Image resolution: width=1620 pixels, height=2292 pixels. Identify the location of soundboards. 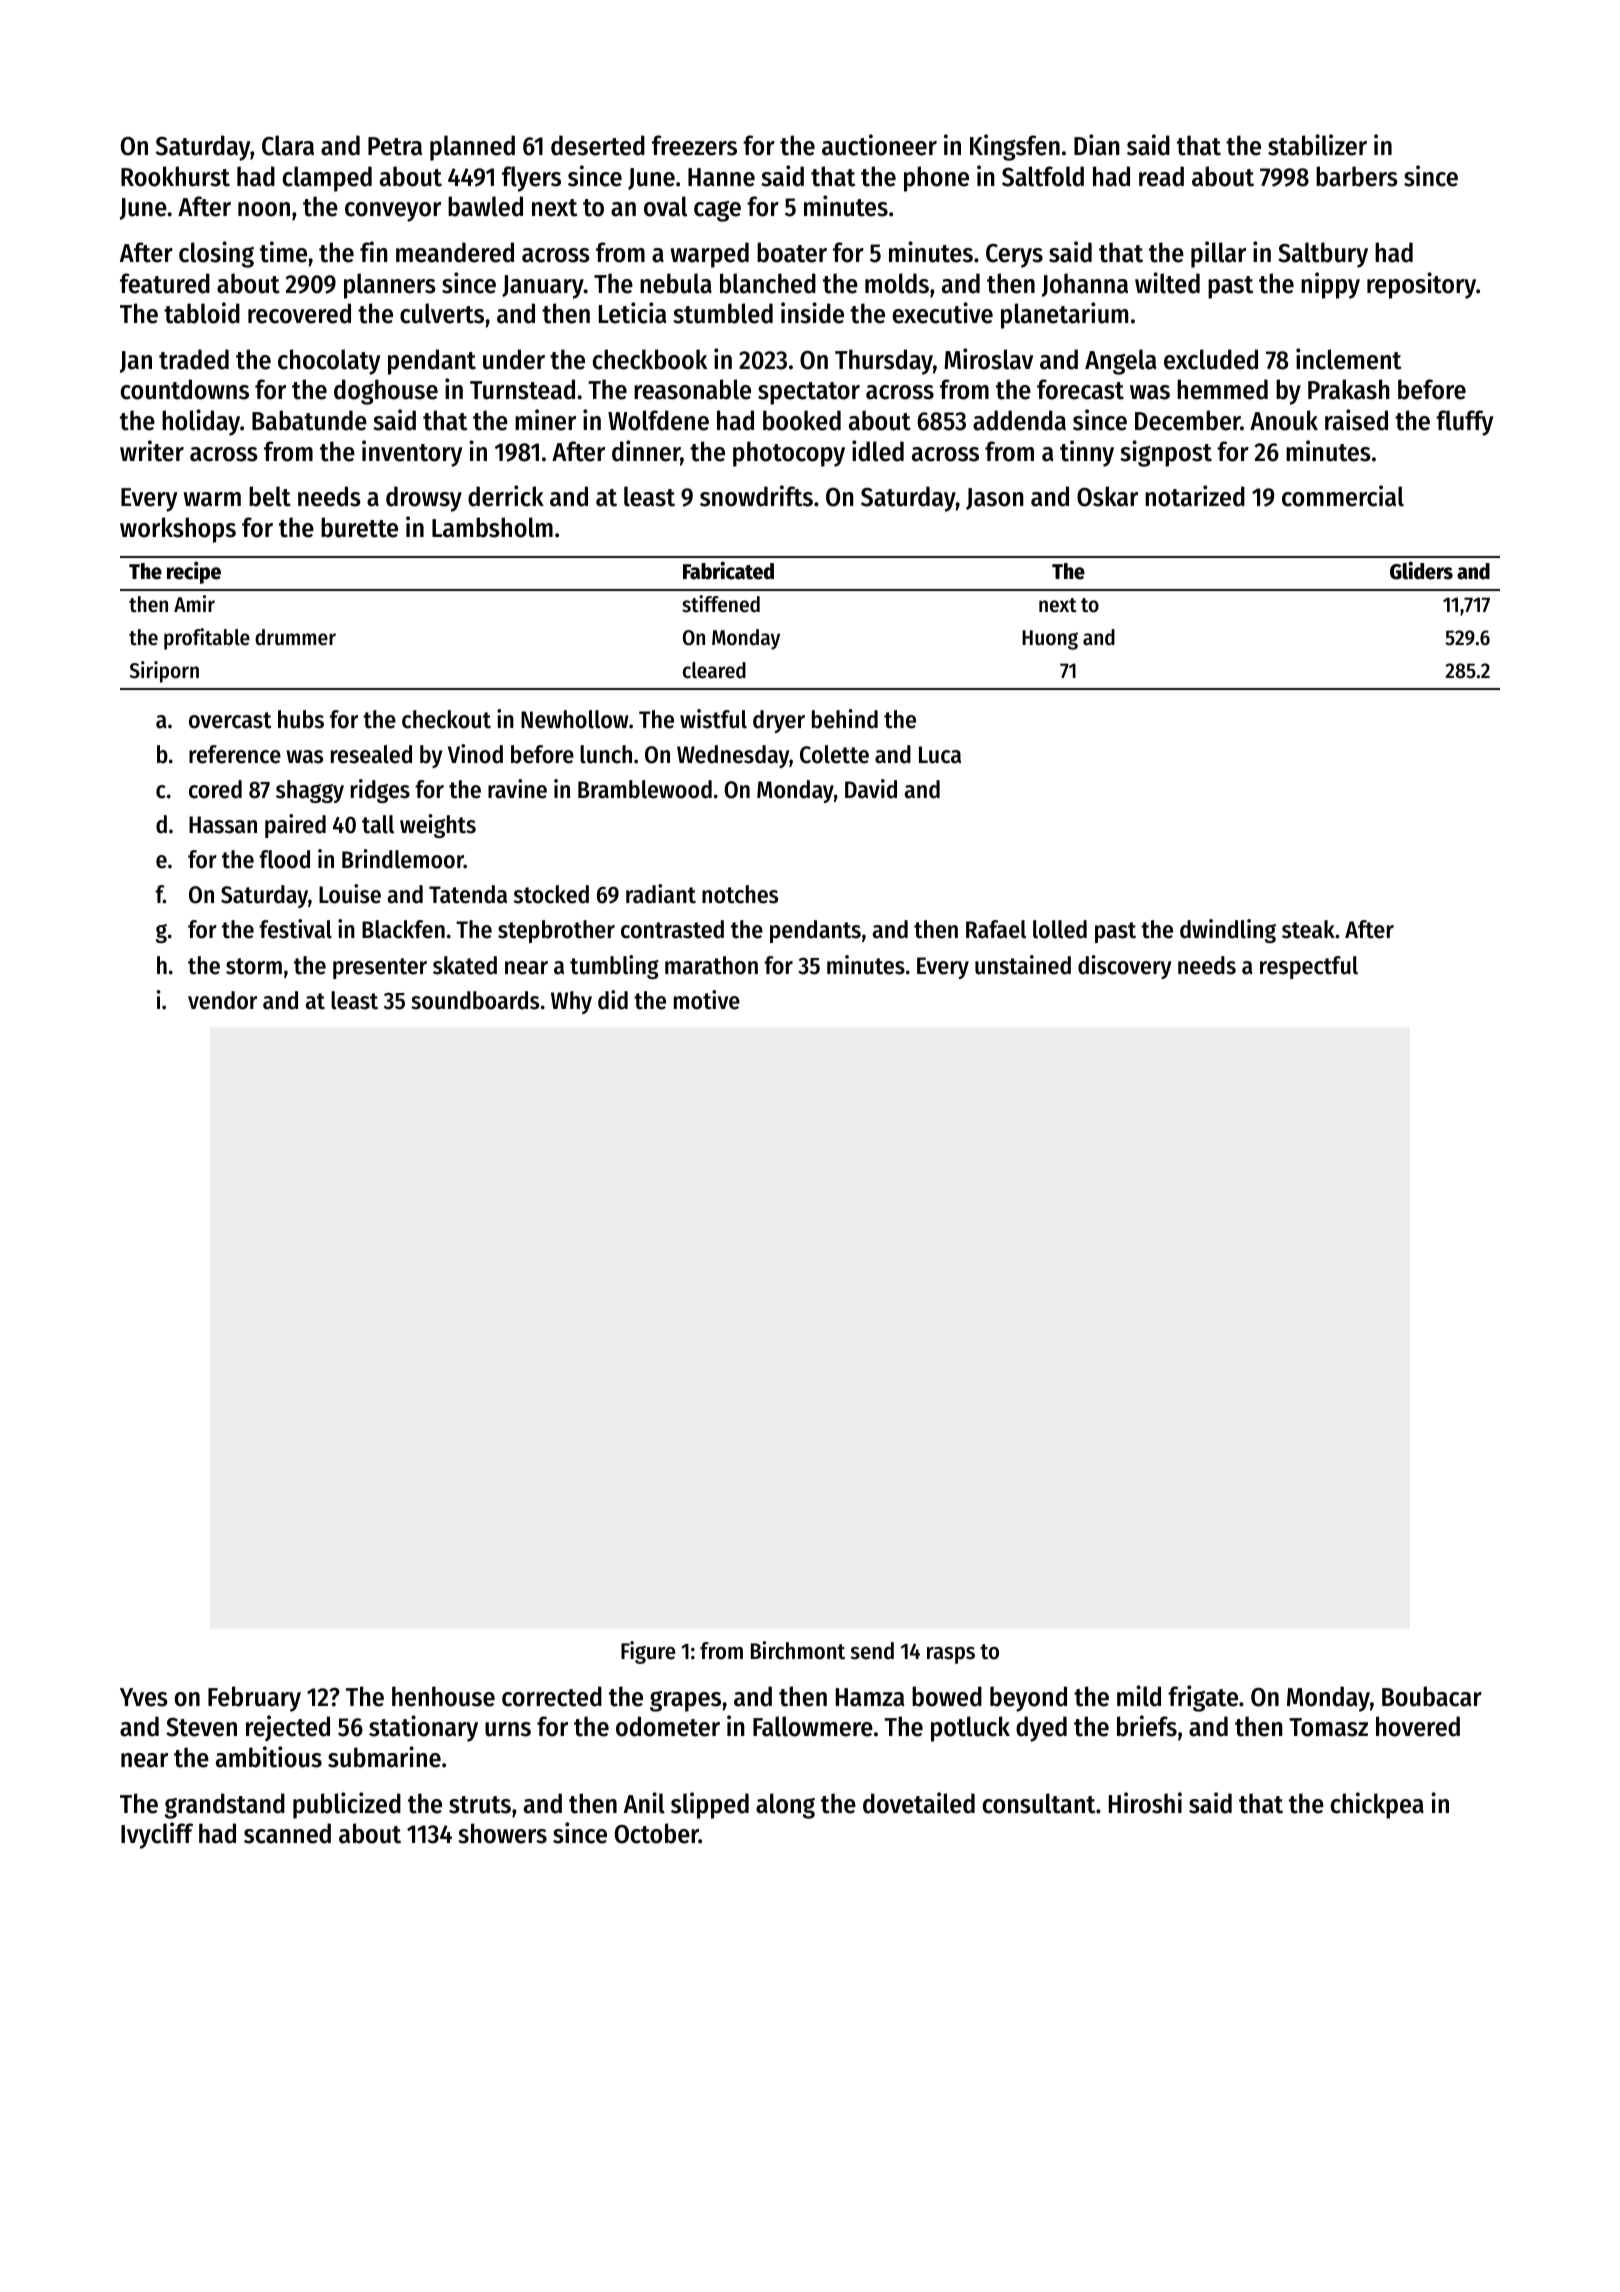
(475, 1000).
